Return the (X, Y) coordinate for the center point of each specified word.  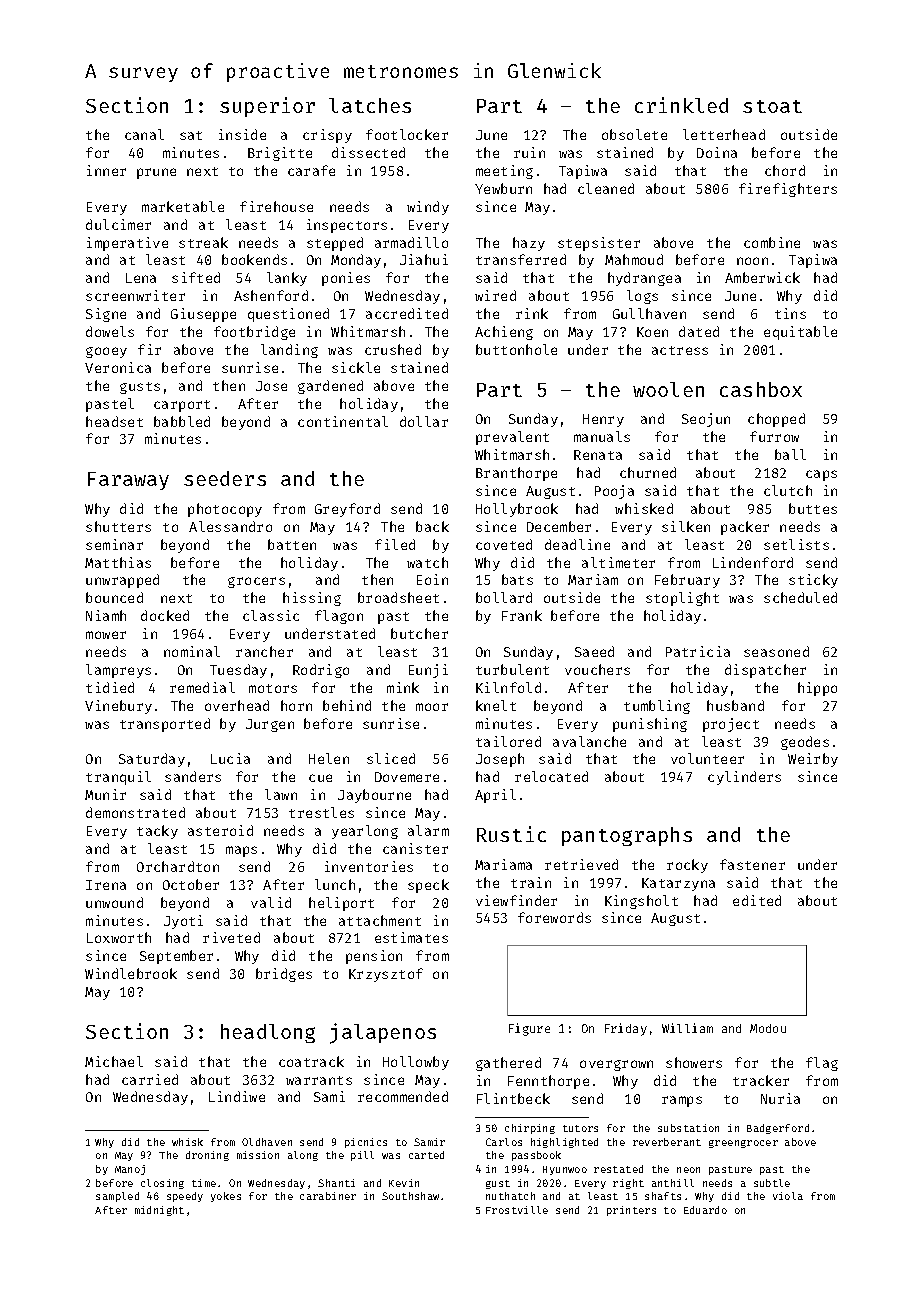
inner (106, 170)
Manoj (130, 1170)
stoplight (682, 599)
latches (370, 105)
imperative (127, 244)
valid (271, 902)
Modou (768, 1028)
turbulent (512, 669)
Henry (603, 420)
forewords (554, 917)
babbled (182, 421)
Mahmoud (634, 259)
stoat (772, 106)
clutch (788, 490)
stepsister (599, 244)
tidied (110, 687)
